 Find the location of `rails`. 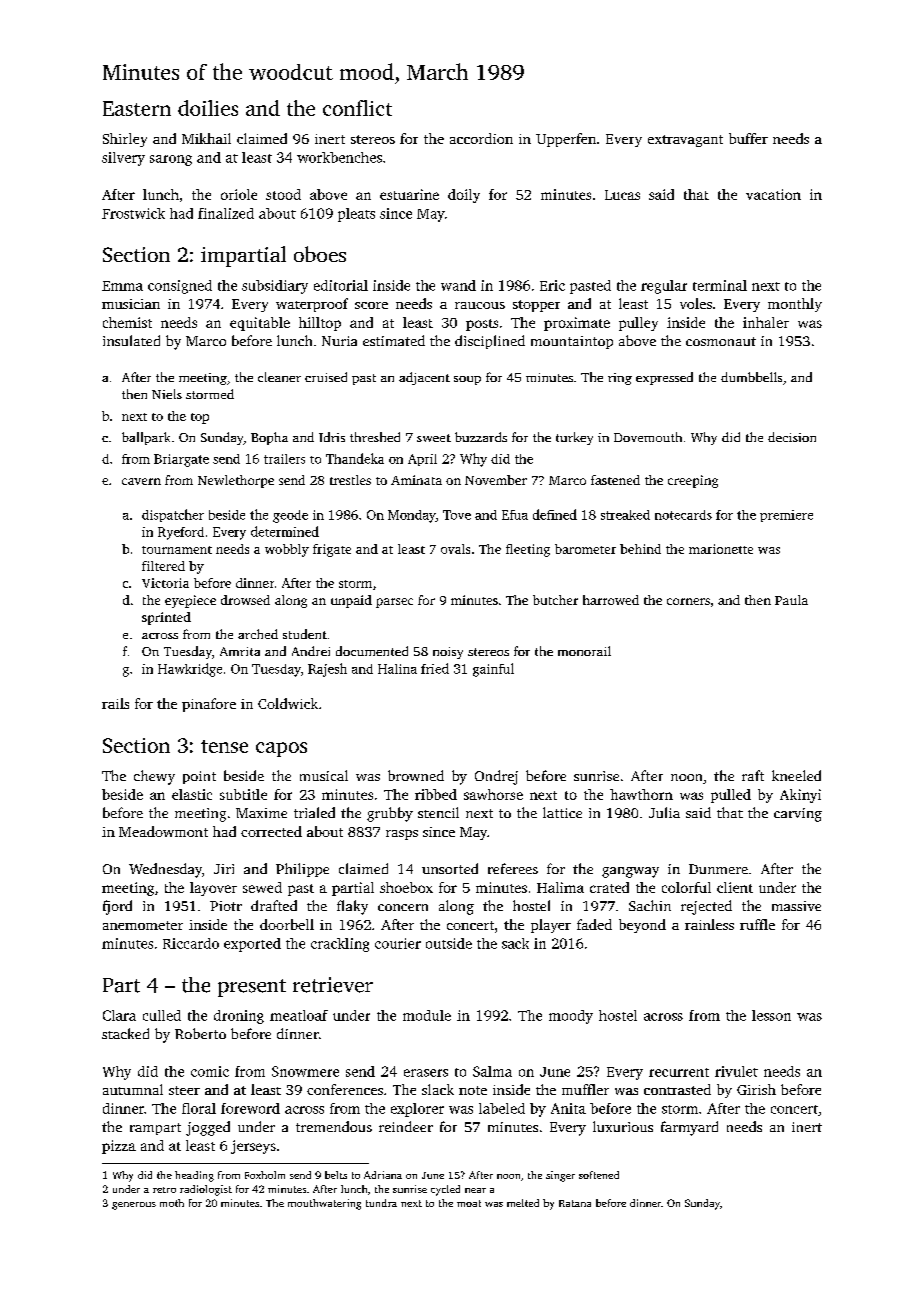

rails is located at coordinates (115, 703).
